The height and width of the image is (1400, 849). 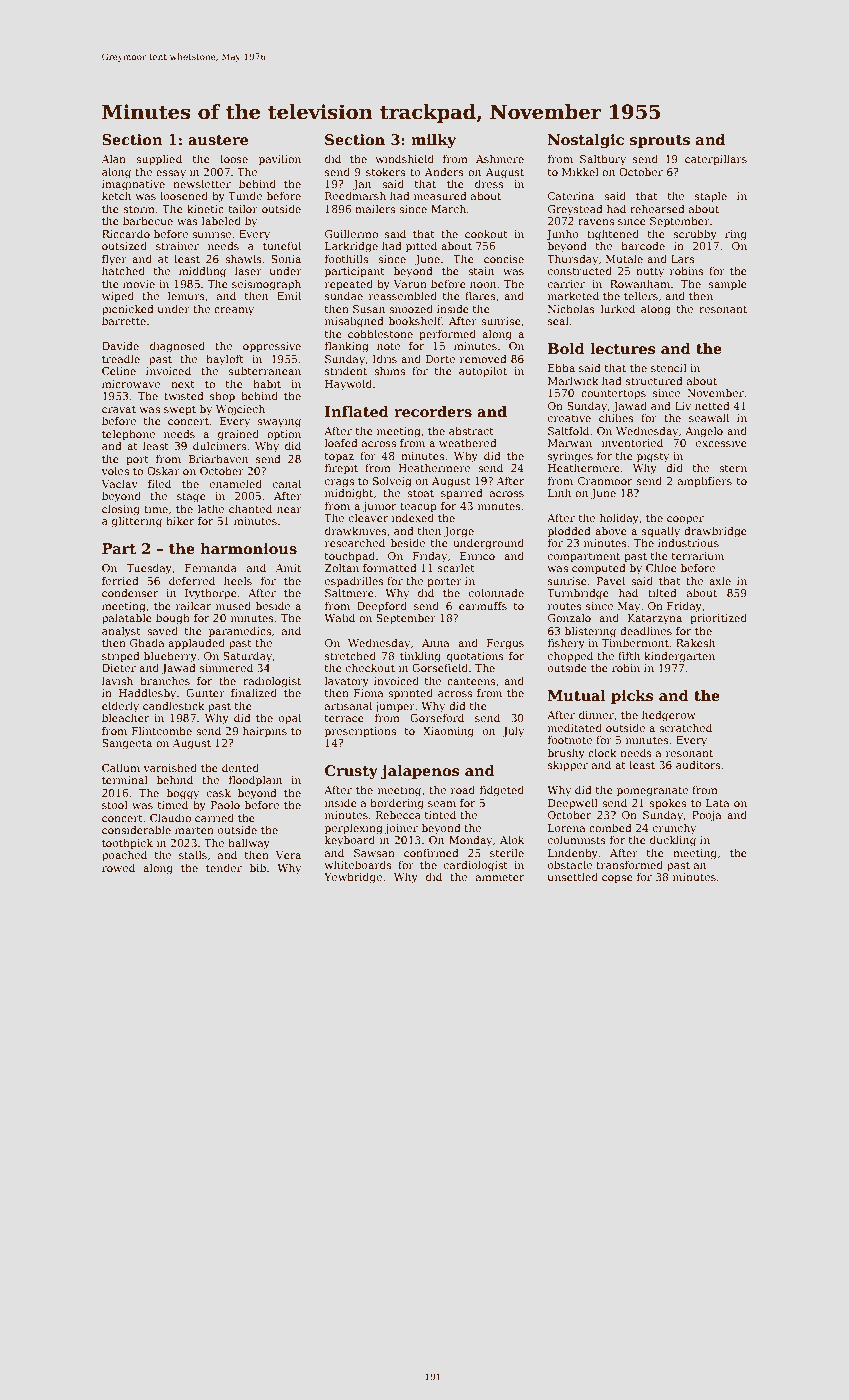 What do you see at coordinates (118, 867) in the image?
I see `rowed` at bounding box center [118, 867].
